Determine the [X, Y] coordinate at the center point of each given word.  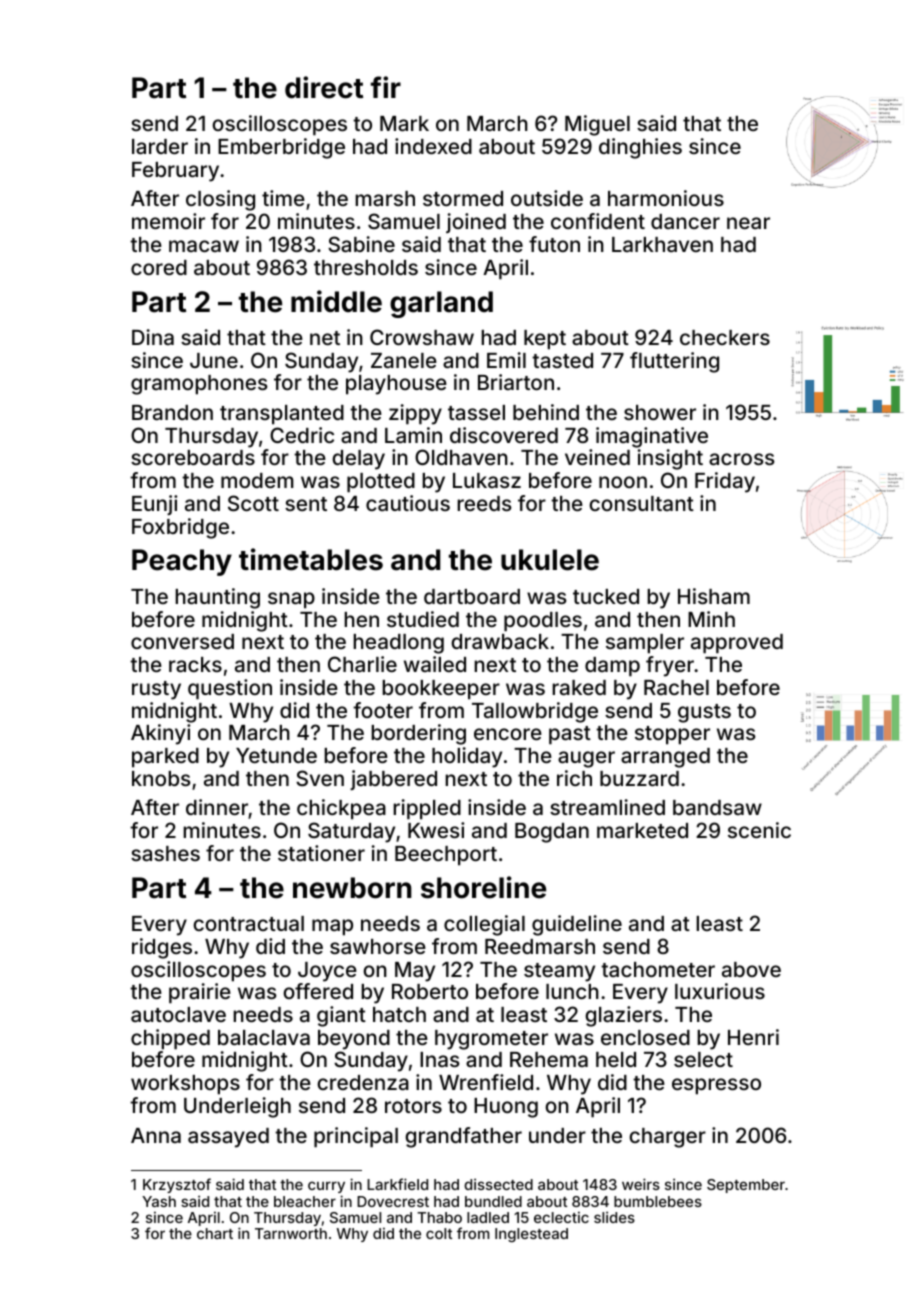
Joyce [327, 972]
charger [667, 1138]
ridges [162, 948]
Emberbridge [281, 148]
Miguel [597, 125]
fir [386, 87]
